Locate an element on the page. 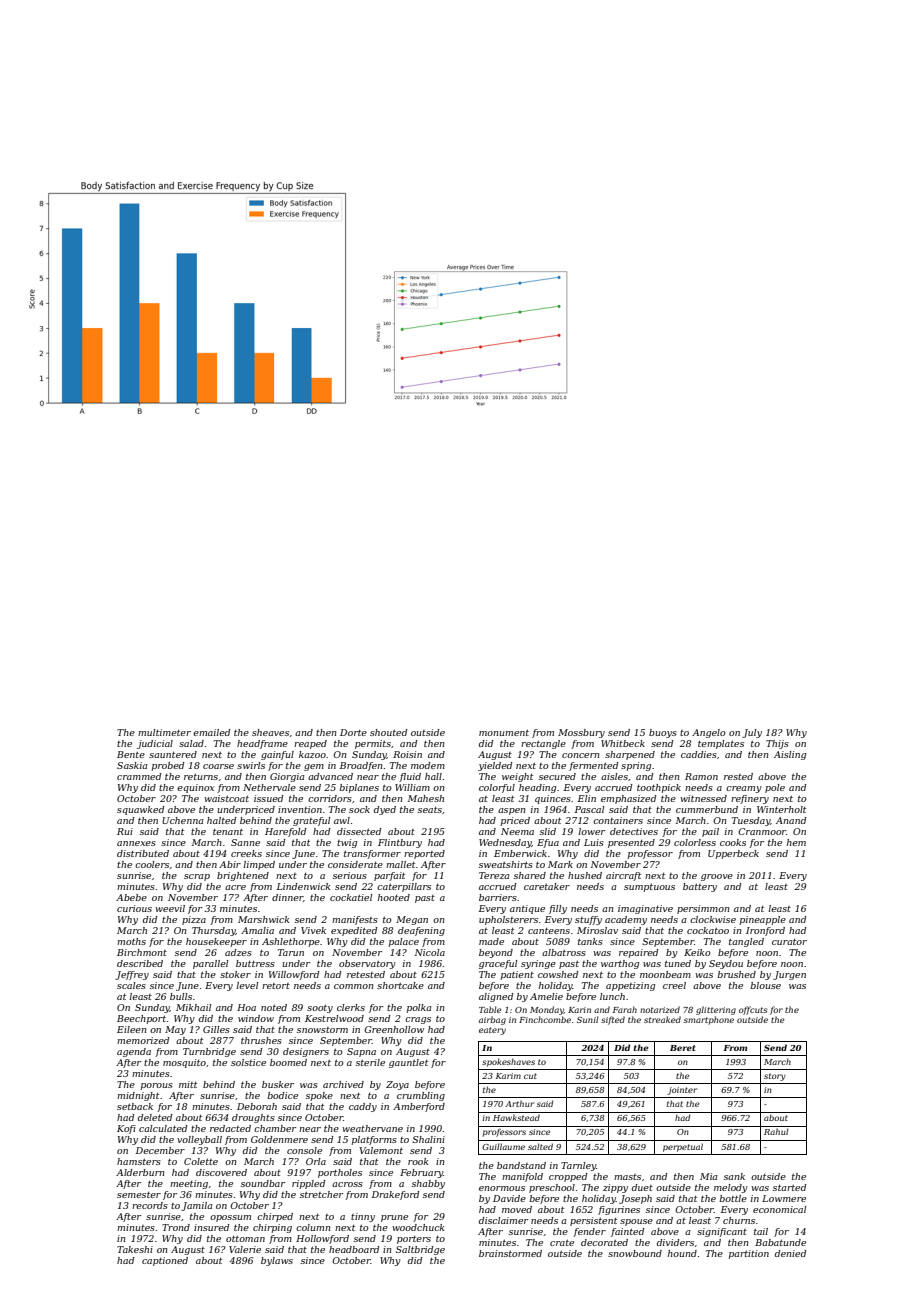 Image resolution: width=924 pixels, height=1308 pixels. Megan is located at coordinates (412, 920).
